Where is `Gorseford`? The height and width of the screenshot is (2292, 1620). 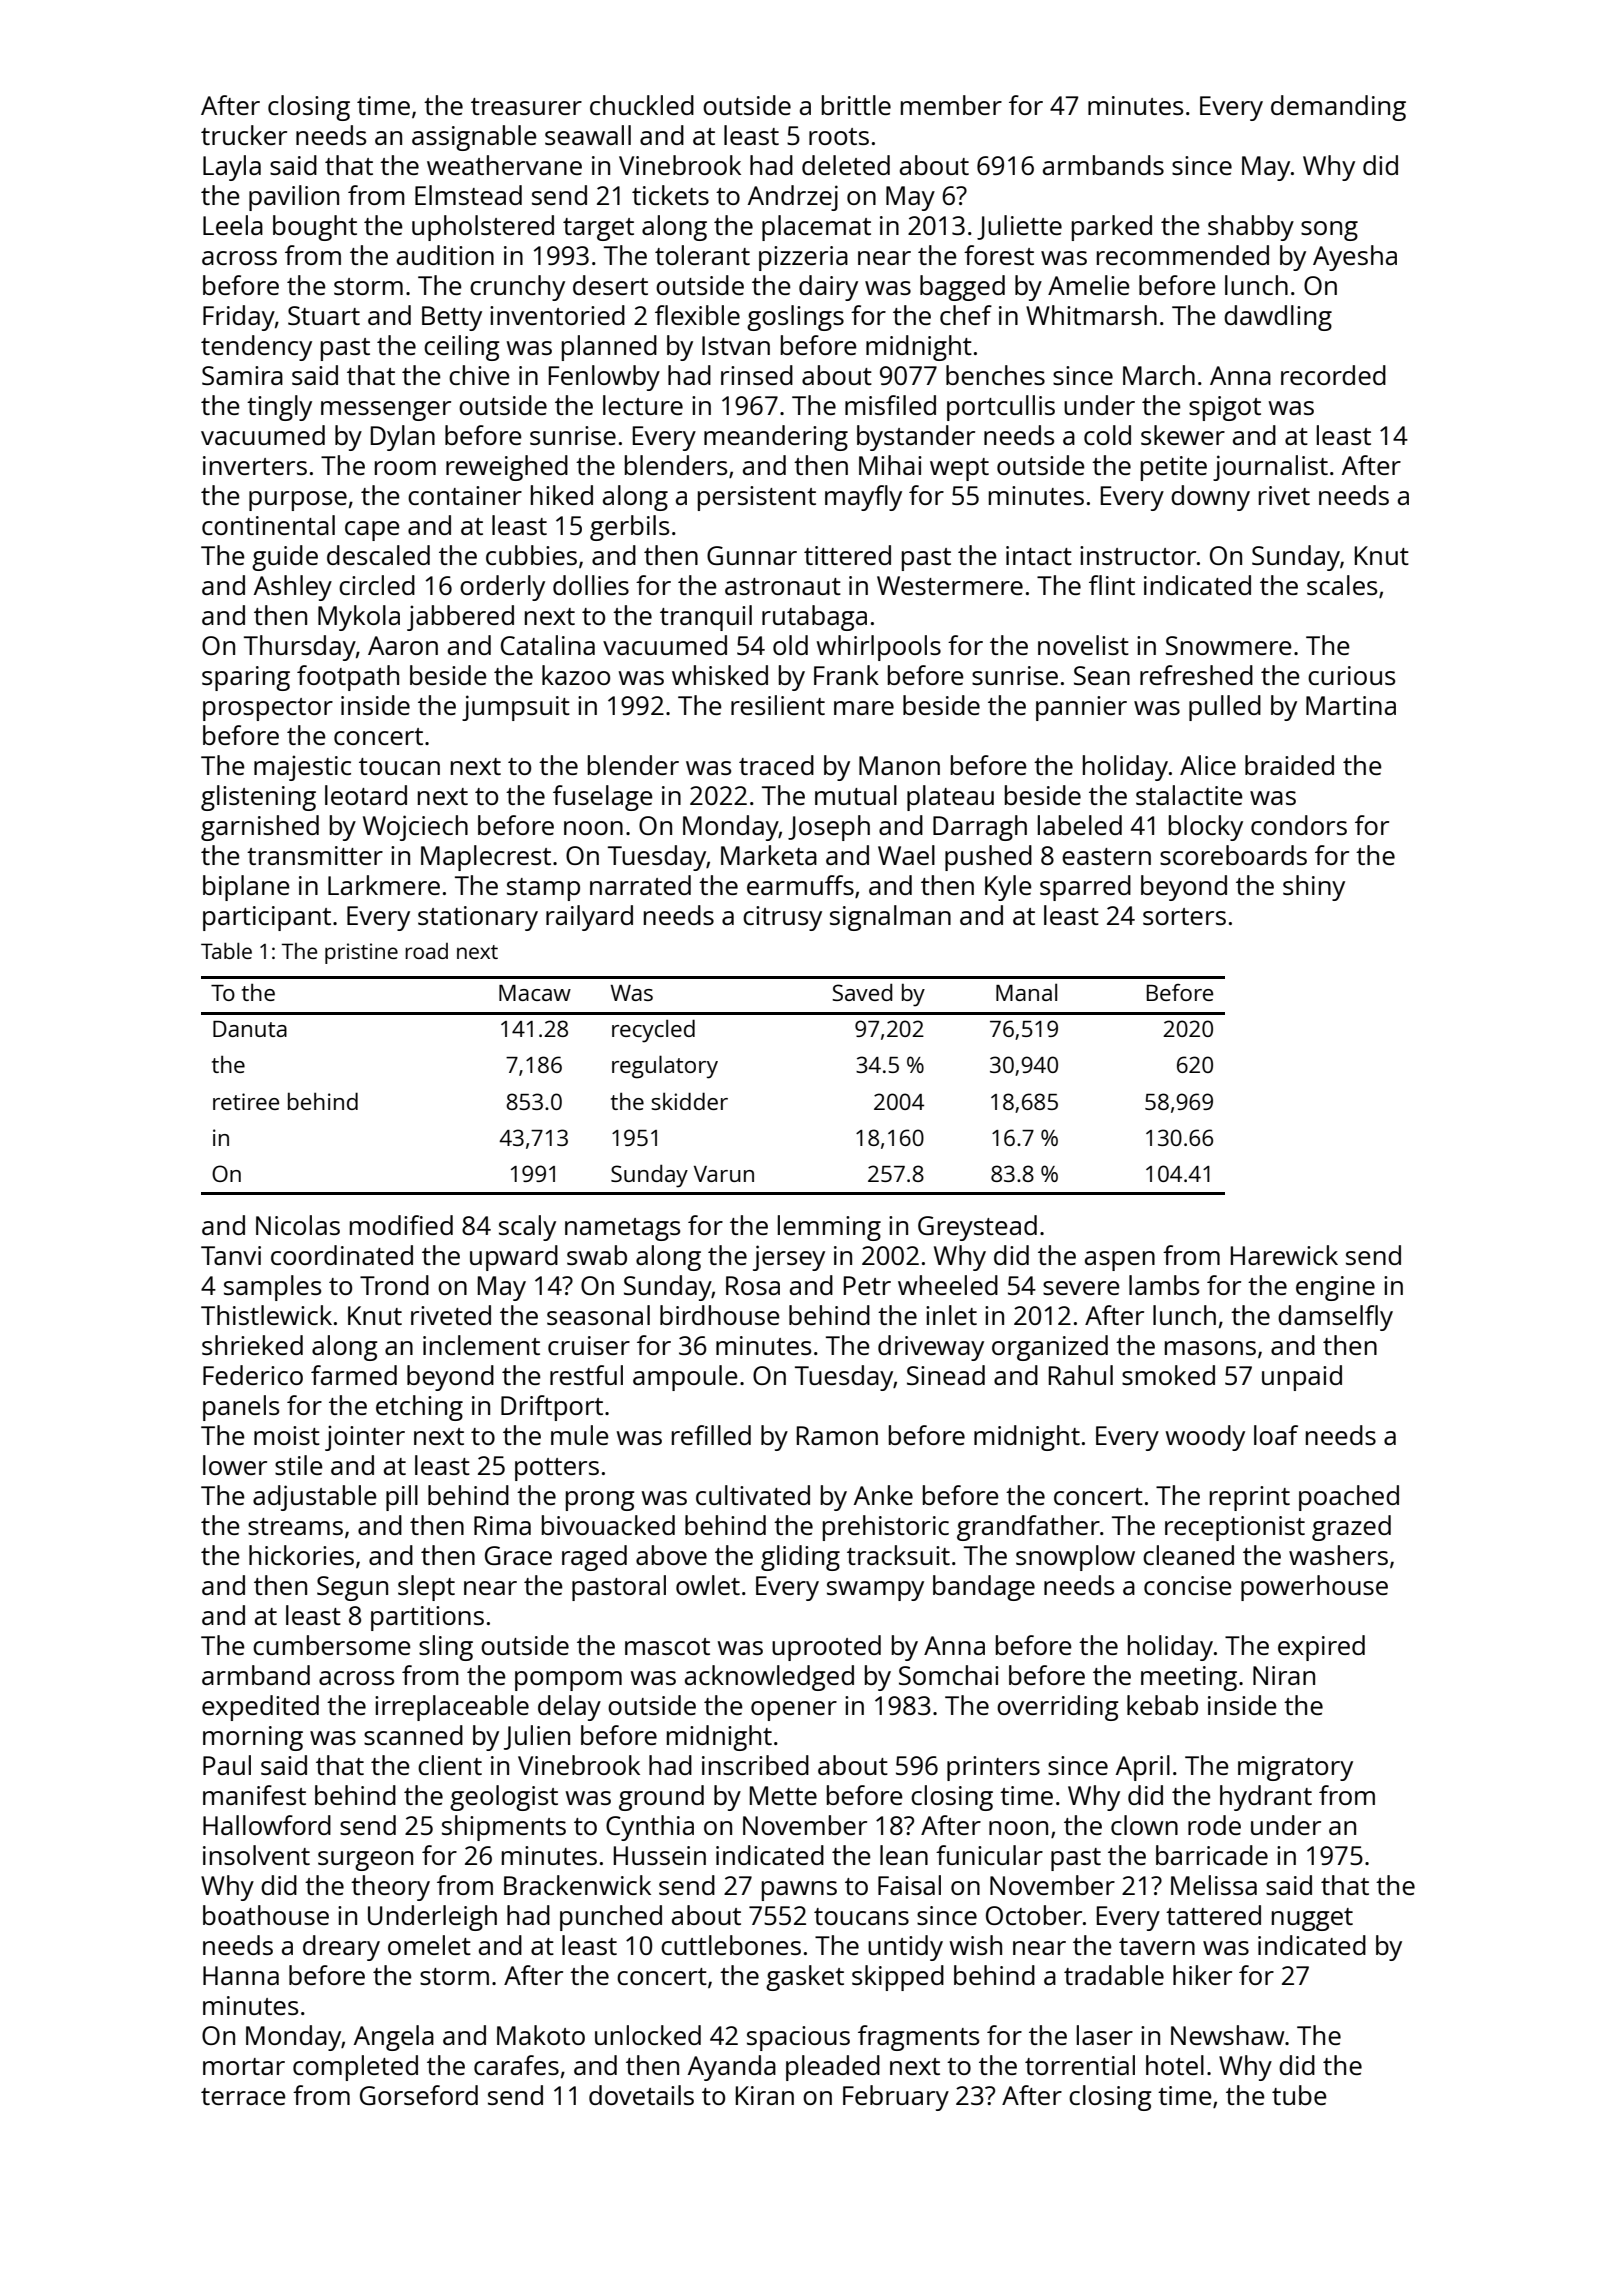 Gorseford is located at coordinates (419, 2095).
